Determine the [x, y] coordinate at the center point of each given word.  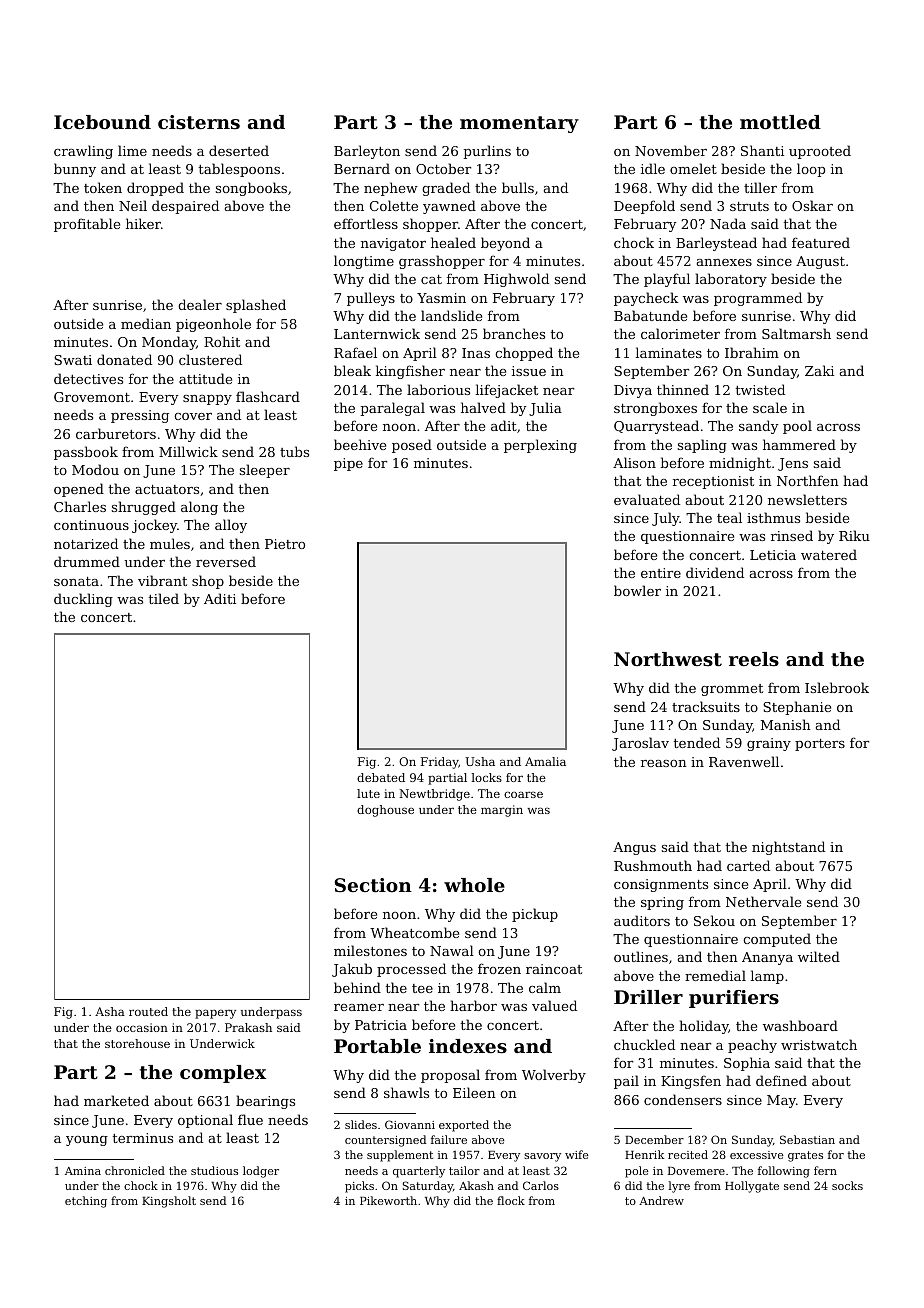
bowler [637, 590]
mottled [780, 122]
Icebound [102, 122]
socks [847, 1185]
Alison [634, 462]
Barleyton [367, 152]
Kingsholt [169, 1202]
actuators [167, 489]
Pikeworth [388, 1200]
